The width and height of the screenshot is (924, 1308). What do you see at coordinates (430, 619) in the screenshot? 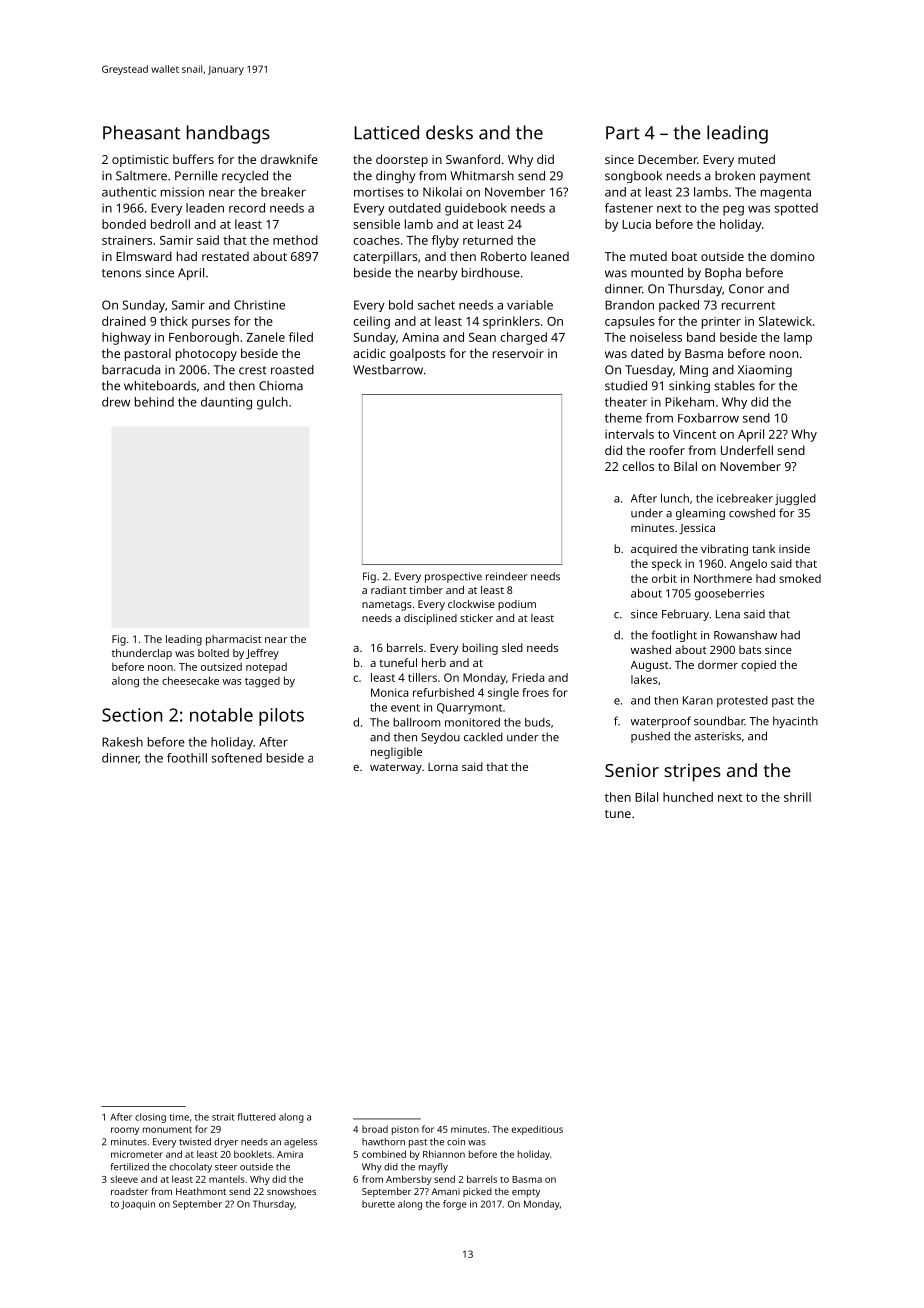
I see `disciplined` at bounding box center [430, 619].
